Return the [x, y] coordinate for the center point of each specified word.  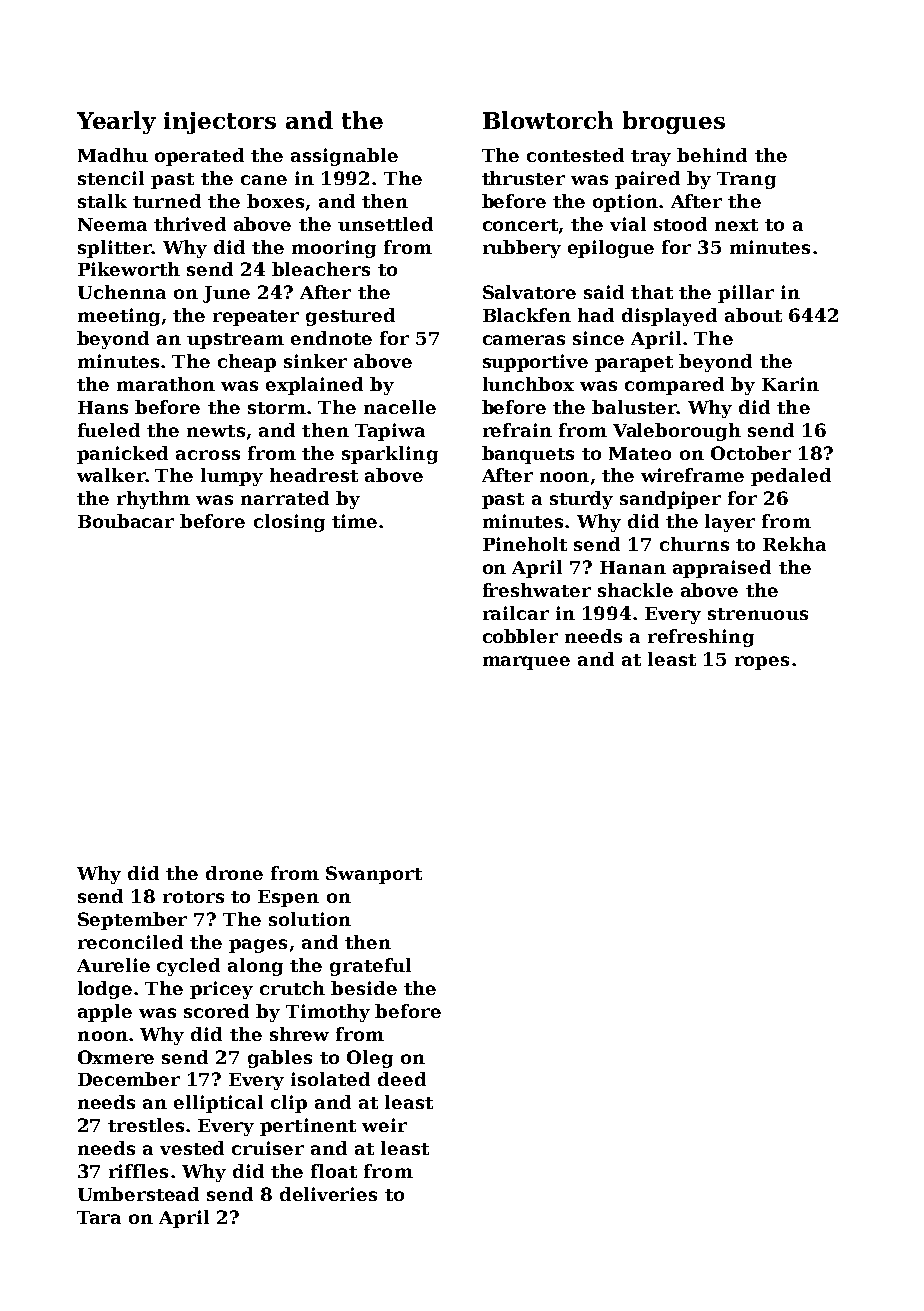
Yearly [116, 122]
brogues [674, 122]
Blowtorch [548, 120]
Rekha [794, 544]
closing [289, 523]
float [334, 1171]
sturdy [581, 500]
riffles [138, 1171]
